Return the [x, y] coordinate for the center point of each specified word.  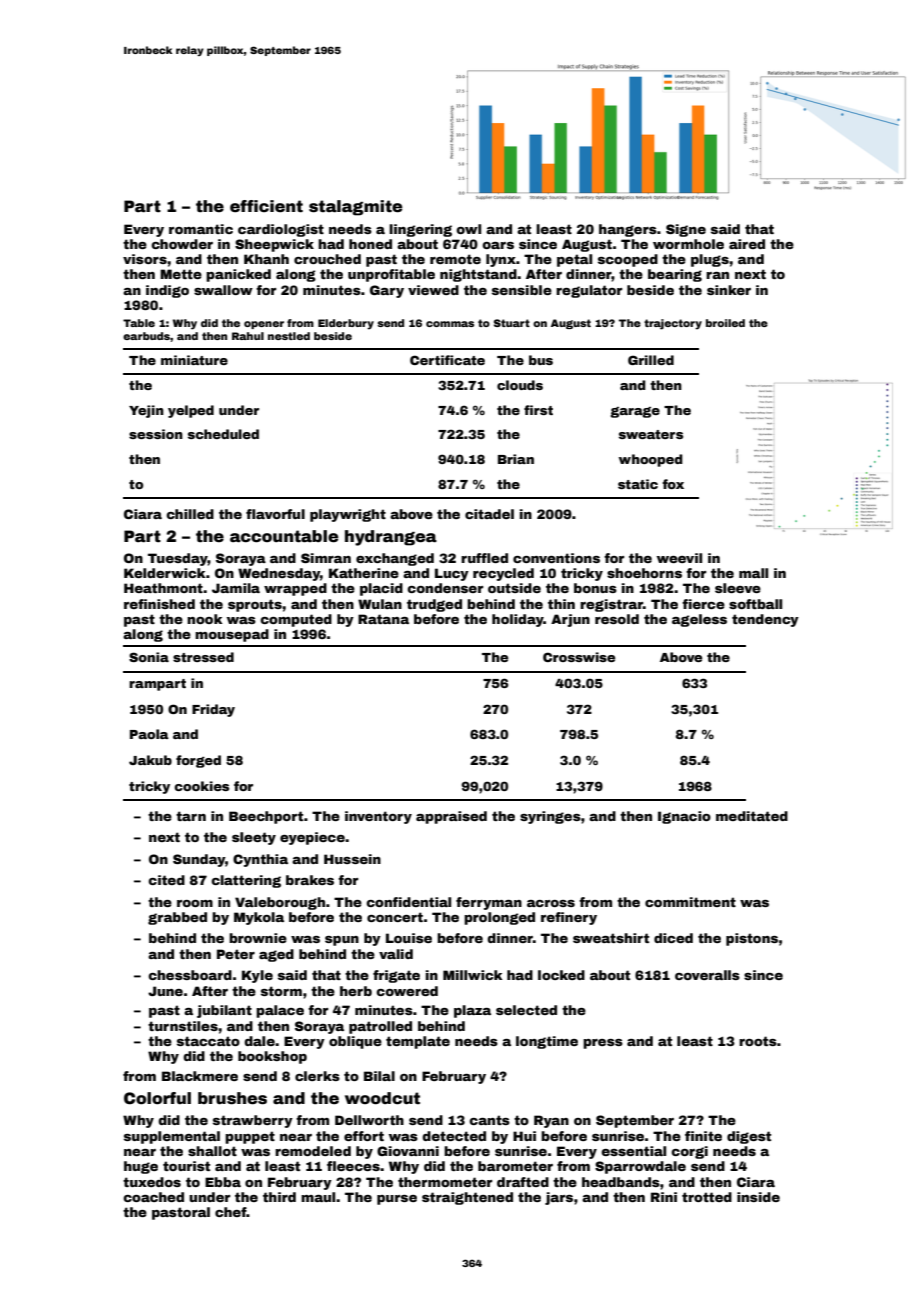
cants [489, 1120]
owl [468, 229]
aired [747, 244]
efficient [266, 206]
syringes [550, 817]
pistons [752, 939]
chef [230, 1212]
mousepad [232, 635]
